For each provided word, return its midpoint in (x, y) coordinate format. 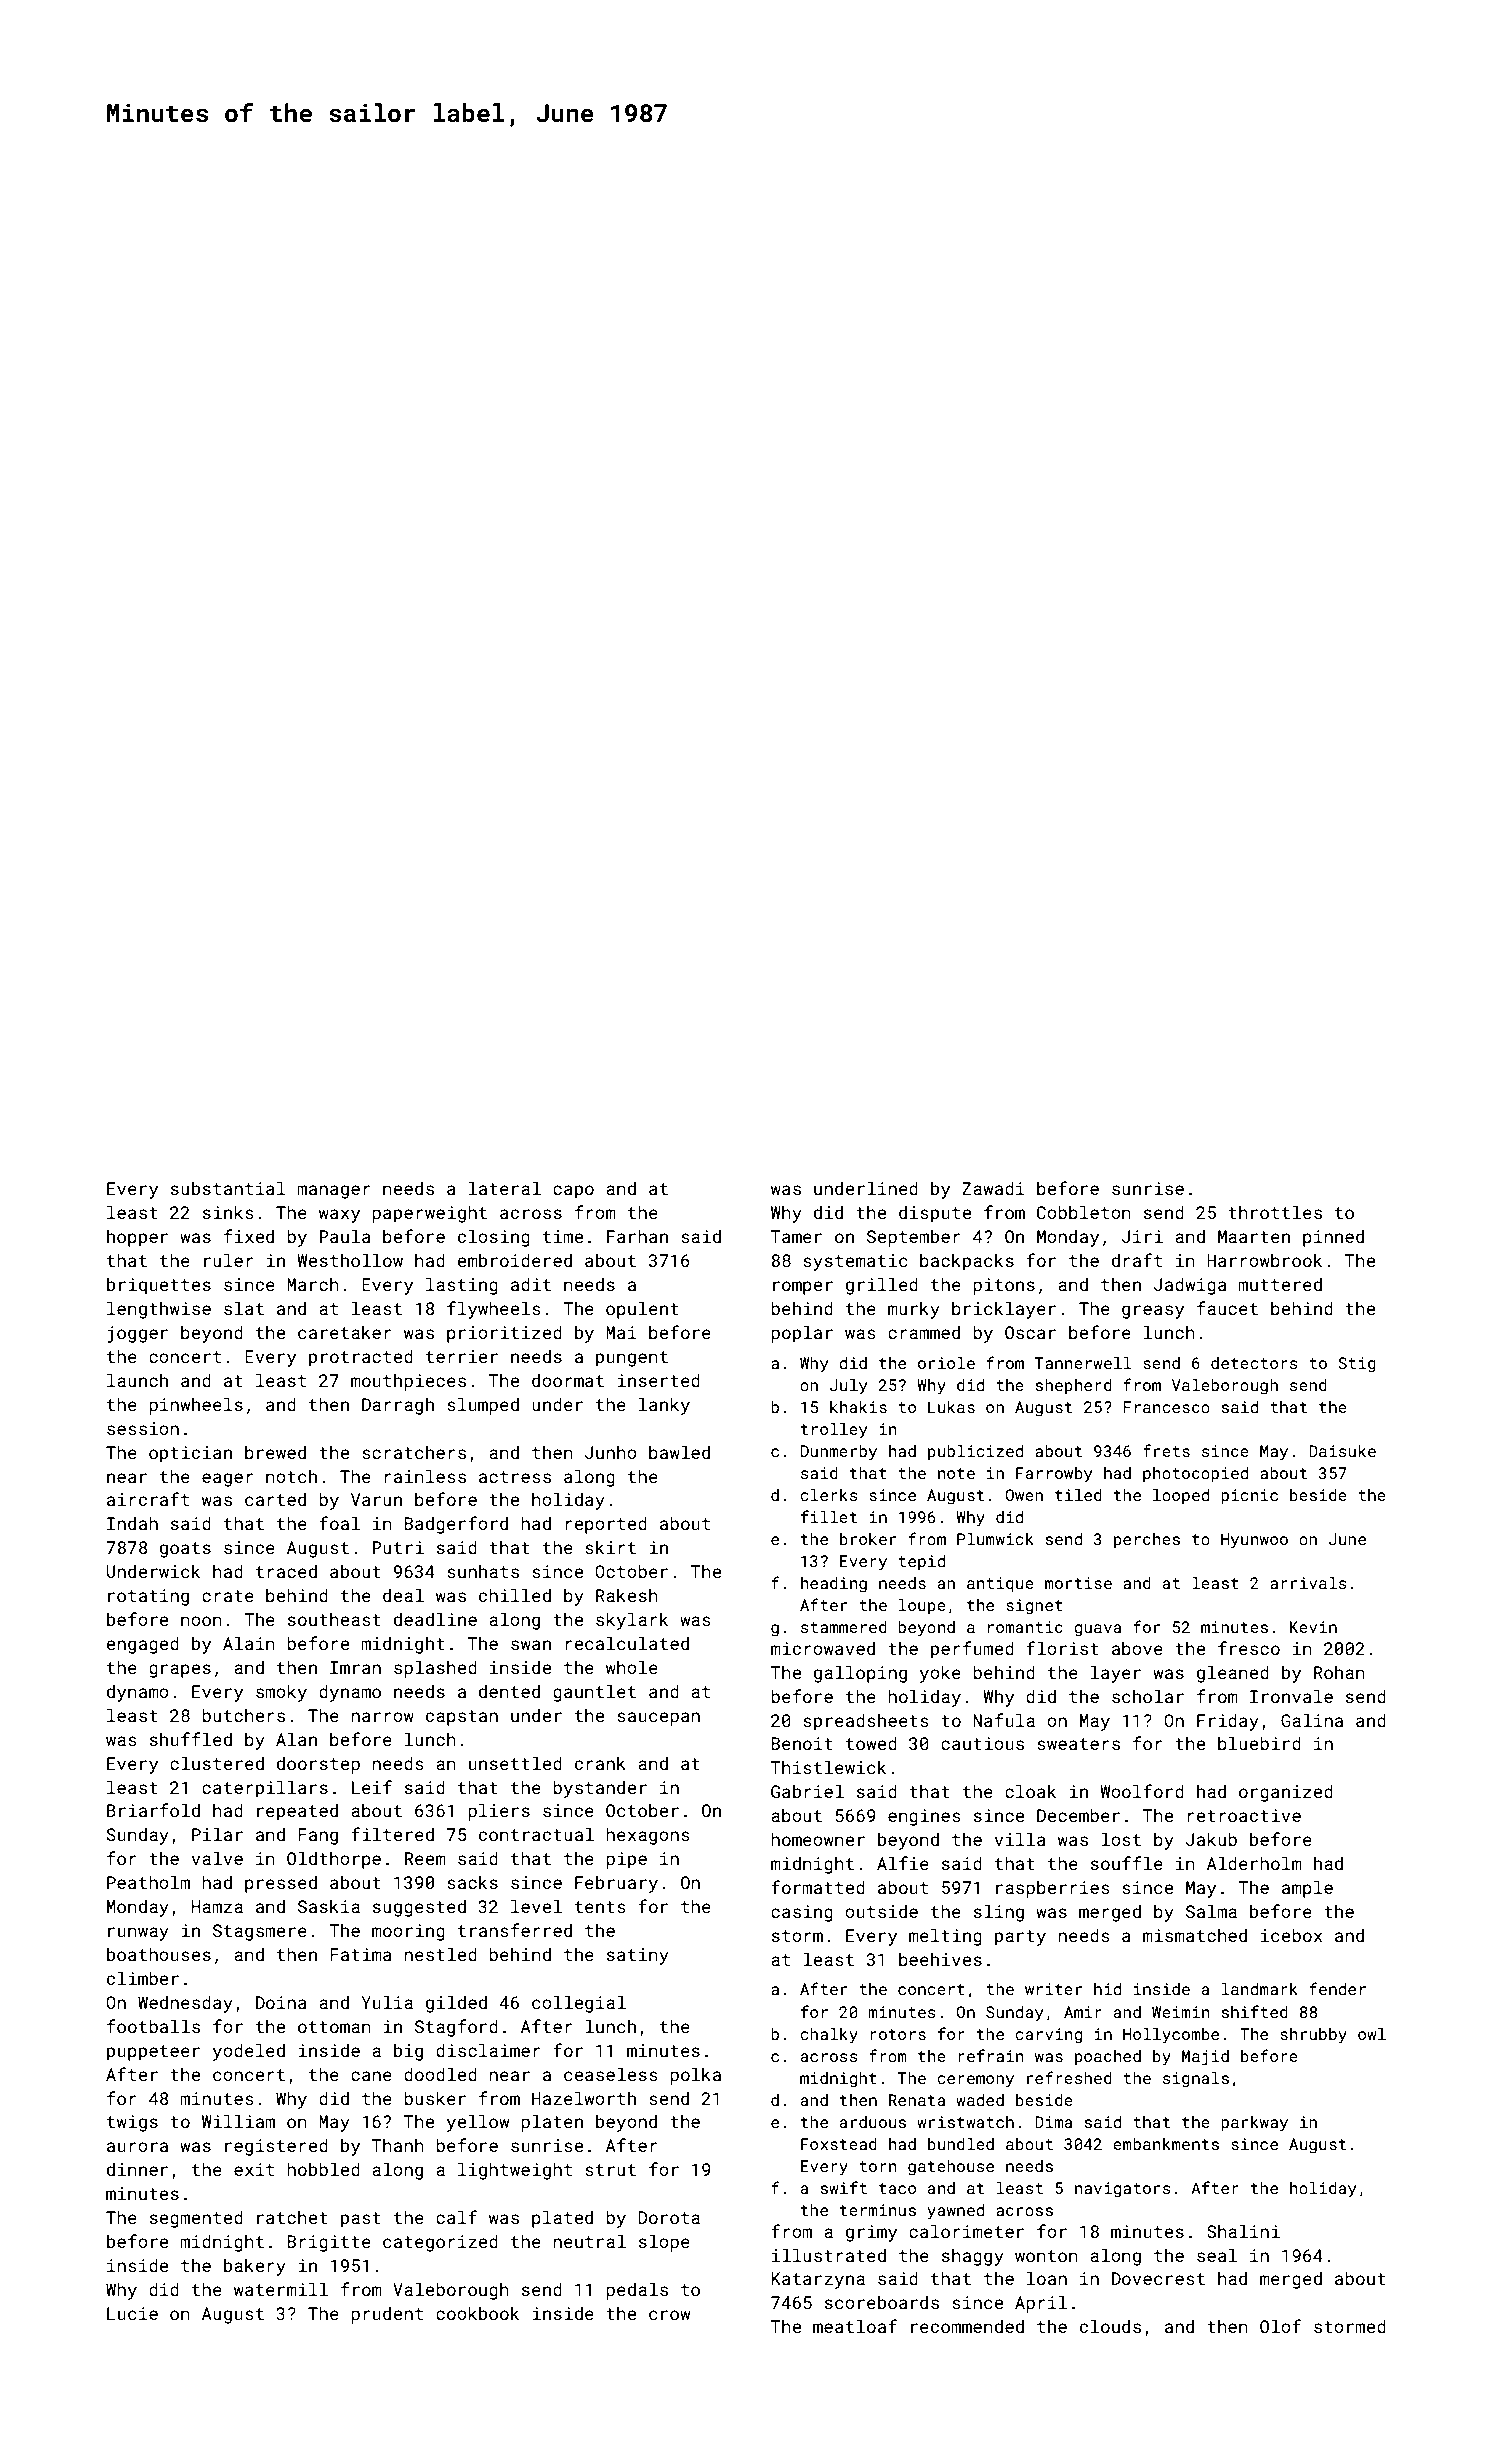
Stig (1357, 1365)
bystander (600, 1789)
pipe (626, 1860)
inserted (658, 1380)
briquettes (159, 1286)
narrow (382, 1717)
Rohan (1339, 1672)
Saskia (329, 1906)
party (1020, 1938)
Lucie (132, 2313)
